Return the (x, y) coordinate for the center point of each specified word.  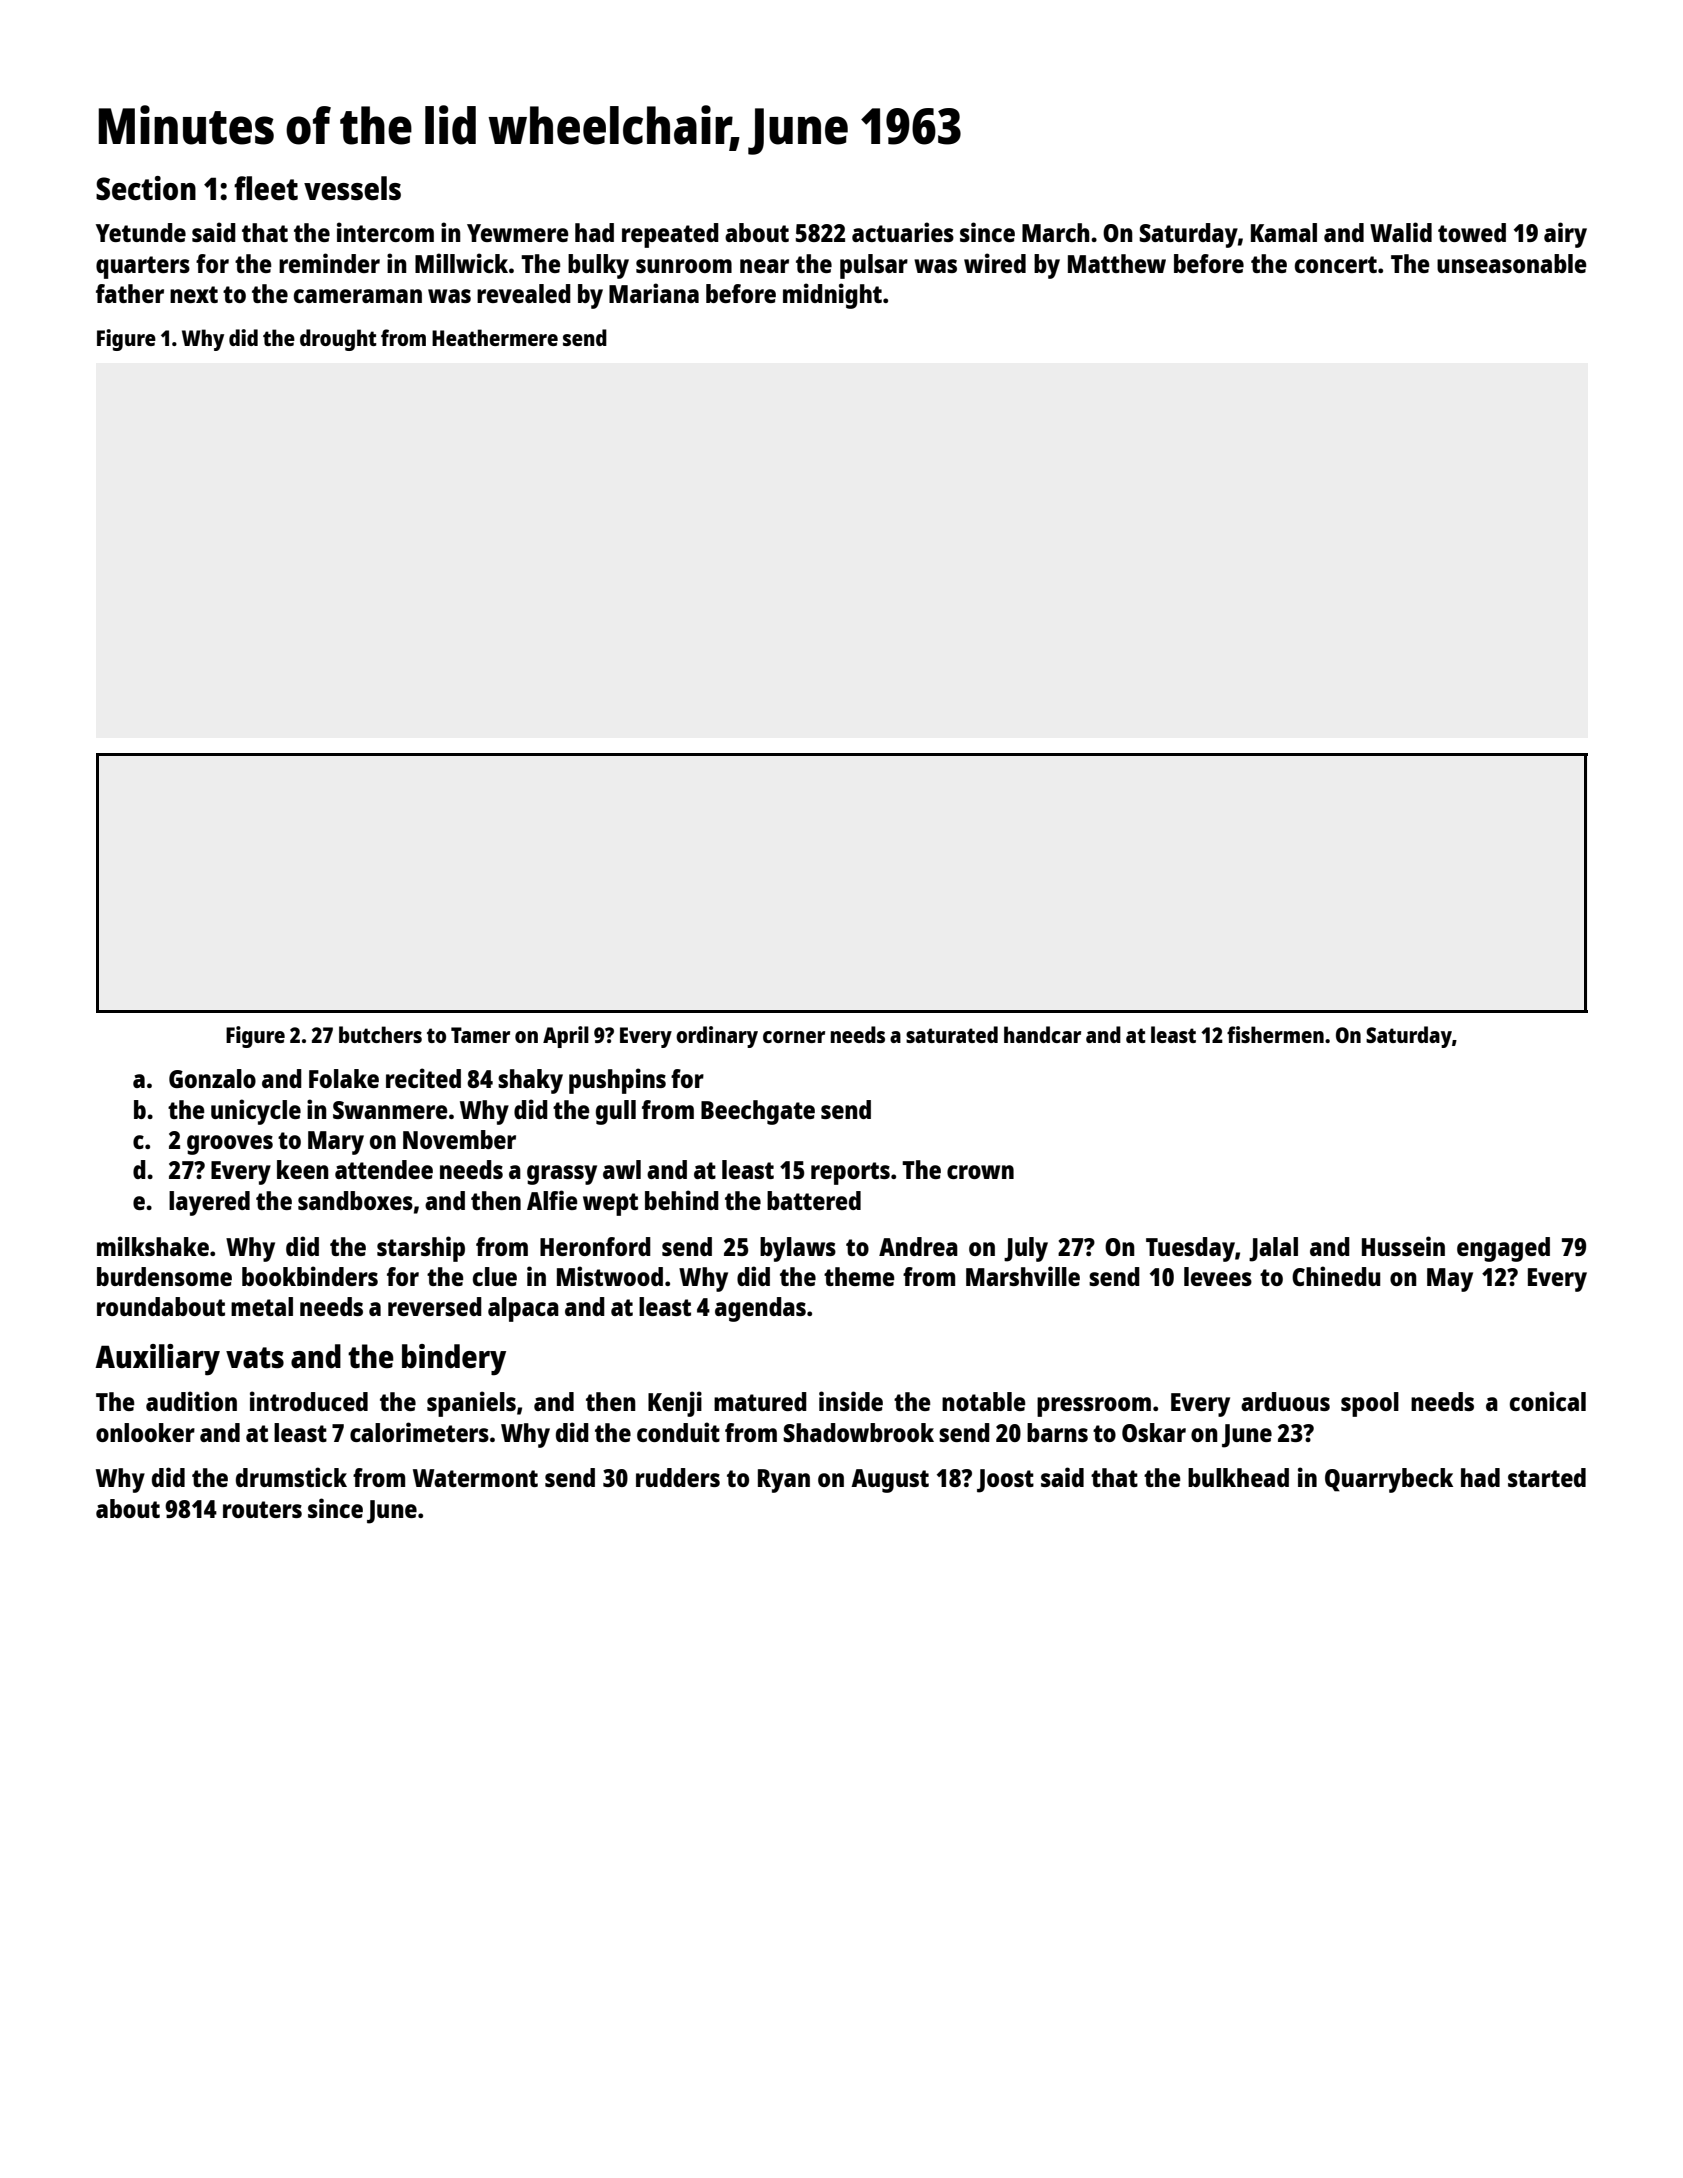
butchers (380, 1034)
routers (262, 1509)
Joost (1005, 1481)
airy (1565, 235)
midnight (832, 296)
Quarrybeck (1389, 1480)
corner (794, 1037)
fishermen (1275, 1034)
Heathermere (495, 337)
